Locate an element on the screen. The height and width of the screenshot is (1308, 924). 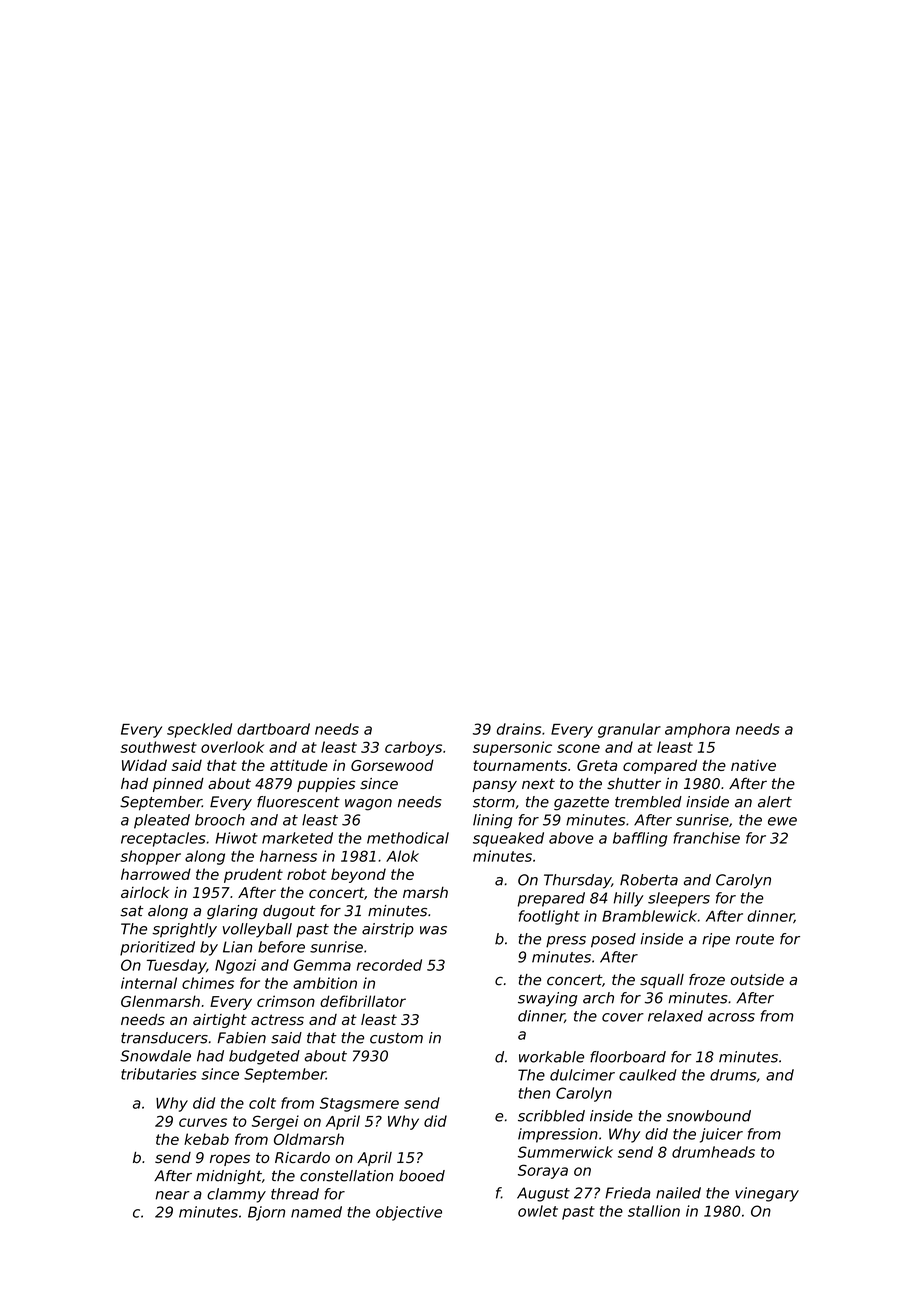
near is located at coordinates (173, 1195).
